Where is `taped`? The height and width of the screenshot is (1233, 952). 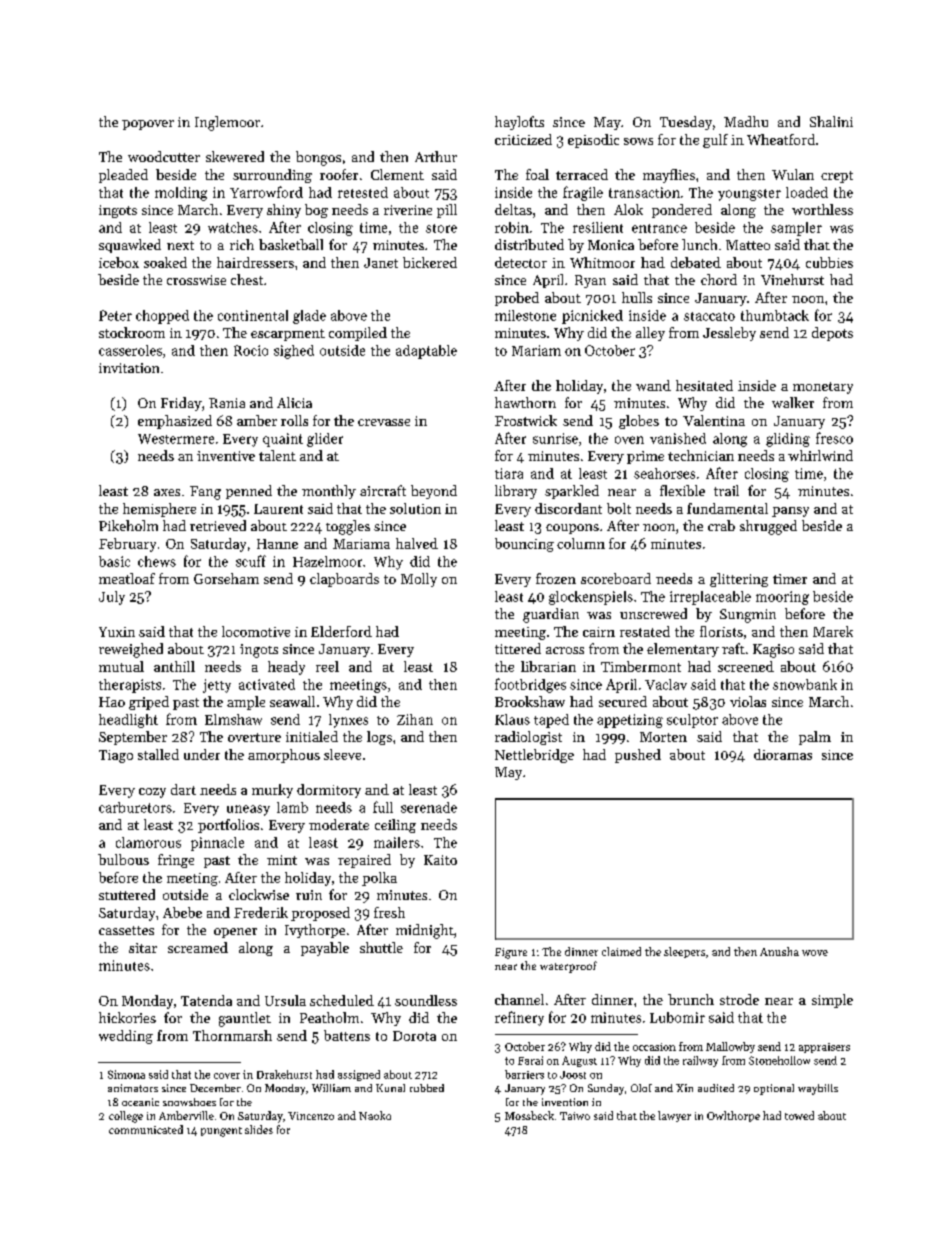
taped is located at coordinates (551, 721).
